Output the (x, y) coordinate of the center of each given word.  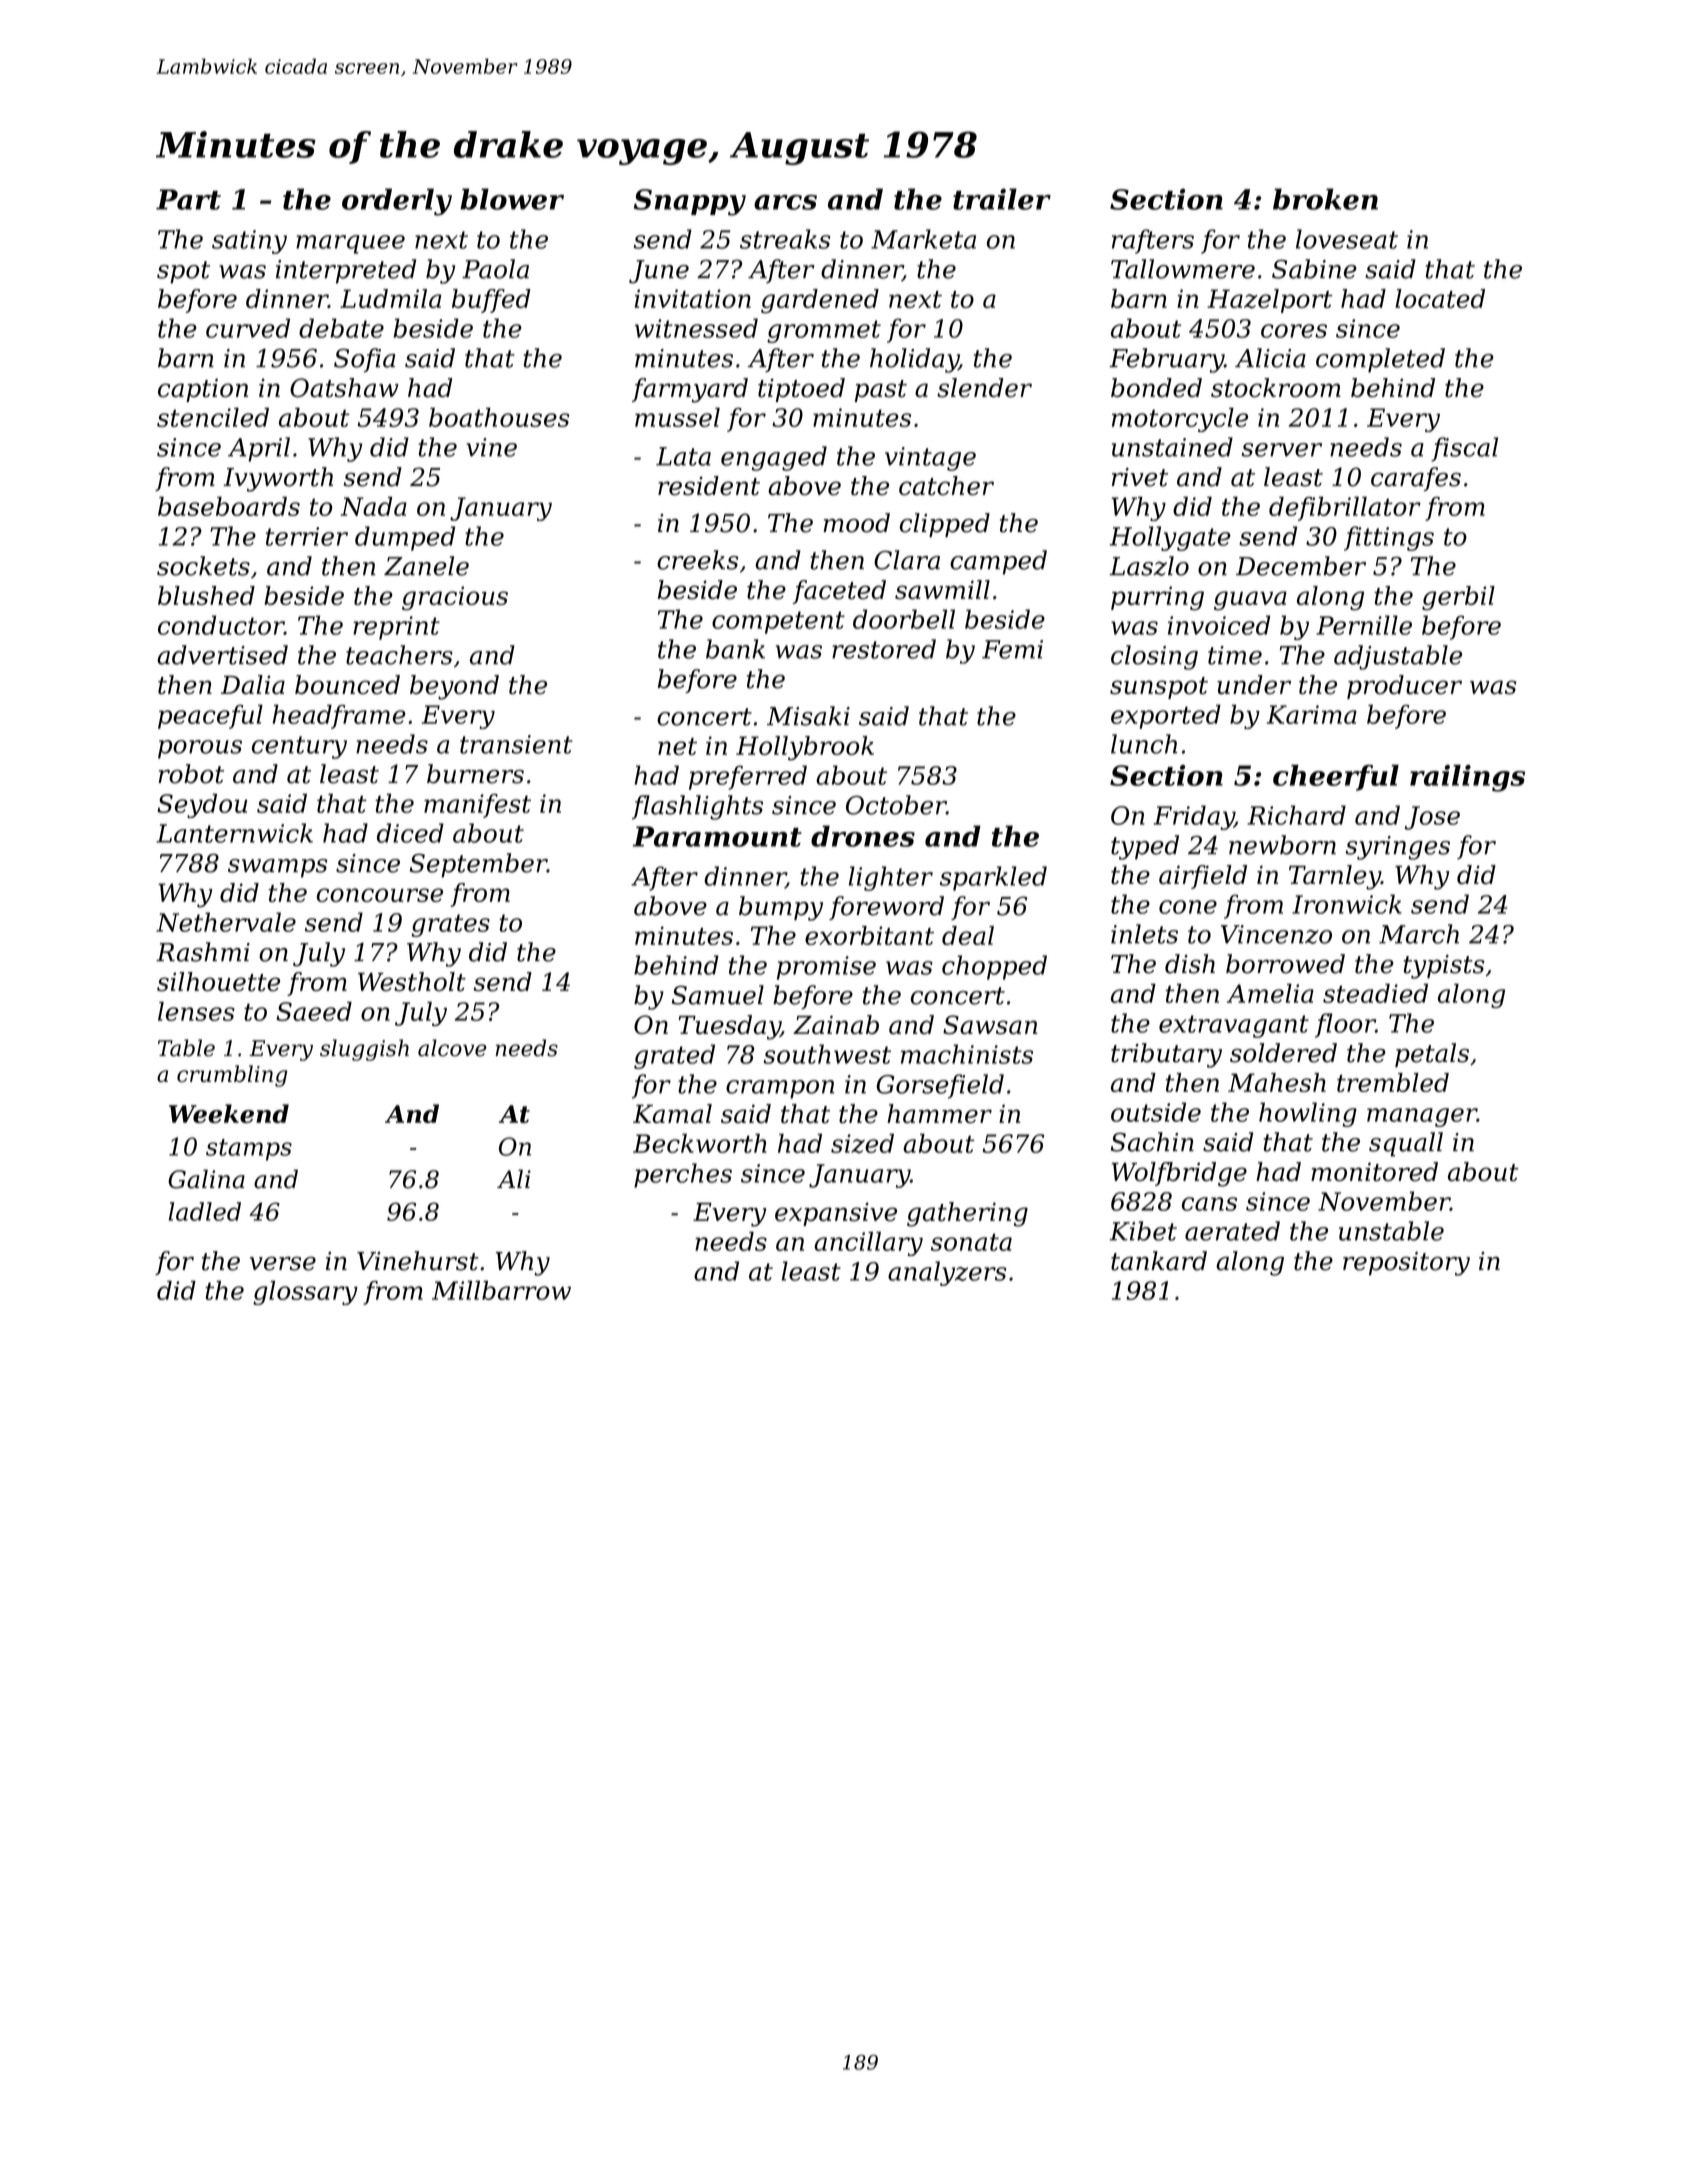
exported (1166, 717)
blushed (206, 595)
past (881, 391)
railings (1467, 778)
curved (248, 328)
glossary (305, 1293)
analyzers (947, 1273)
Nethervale (226, 922)
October (896, 805)
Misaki (808, 716)
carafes (1416, 479)
